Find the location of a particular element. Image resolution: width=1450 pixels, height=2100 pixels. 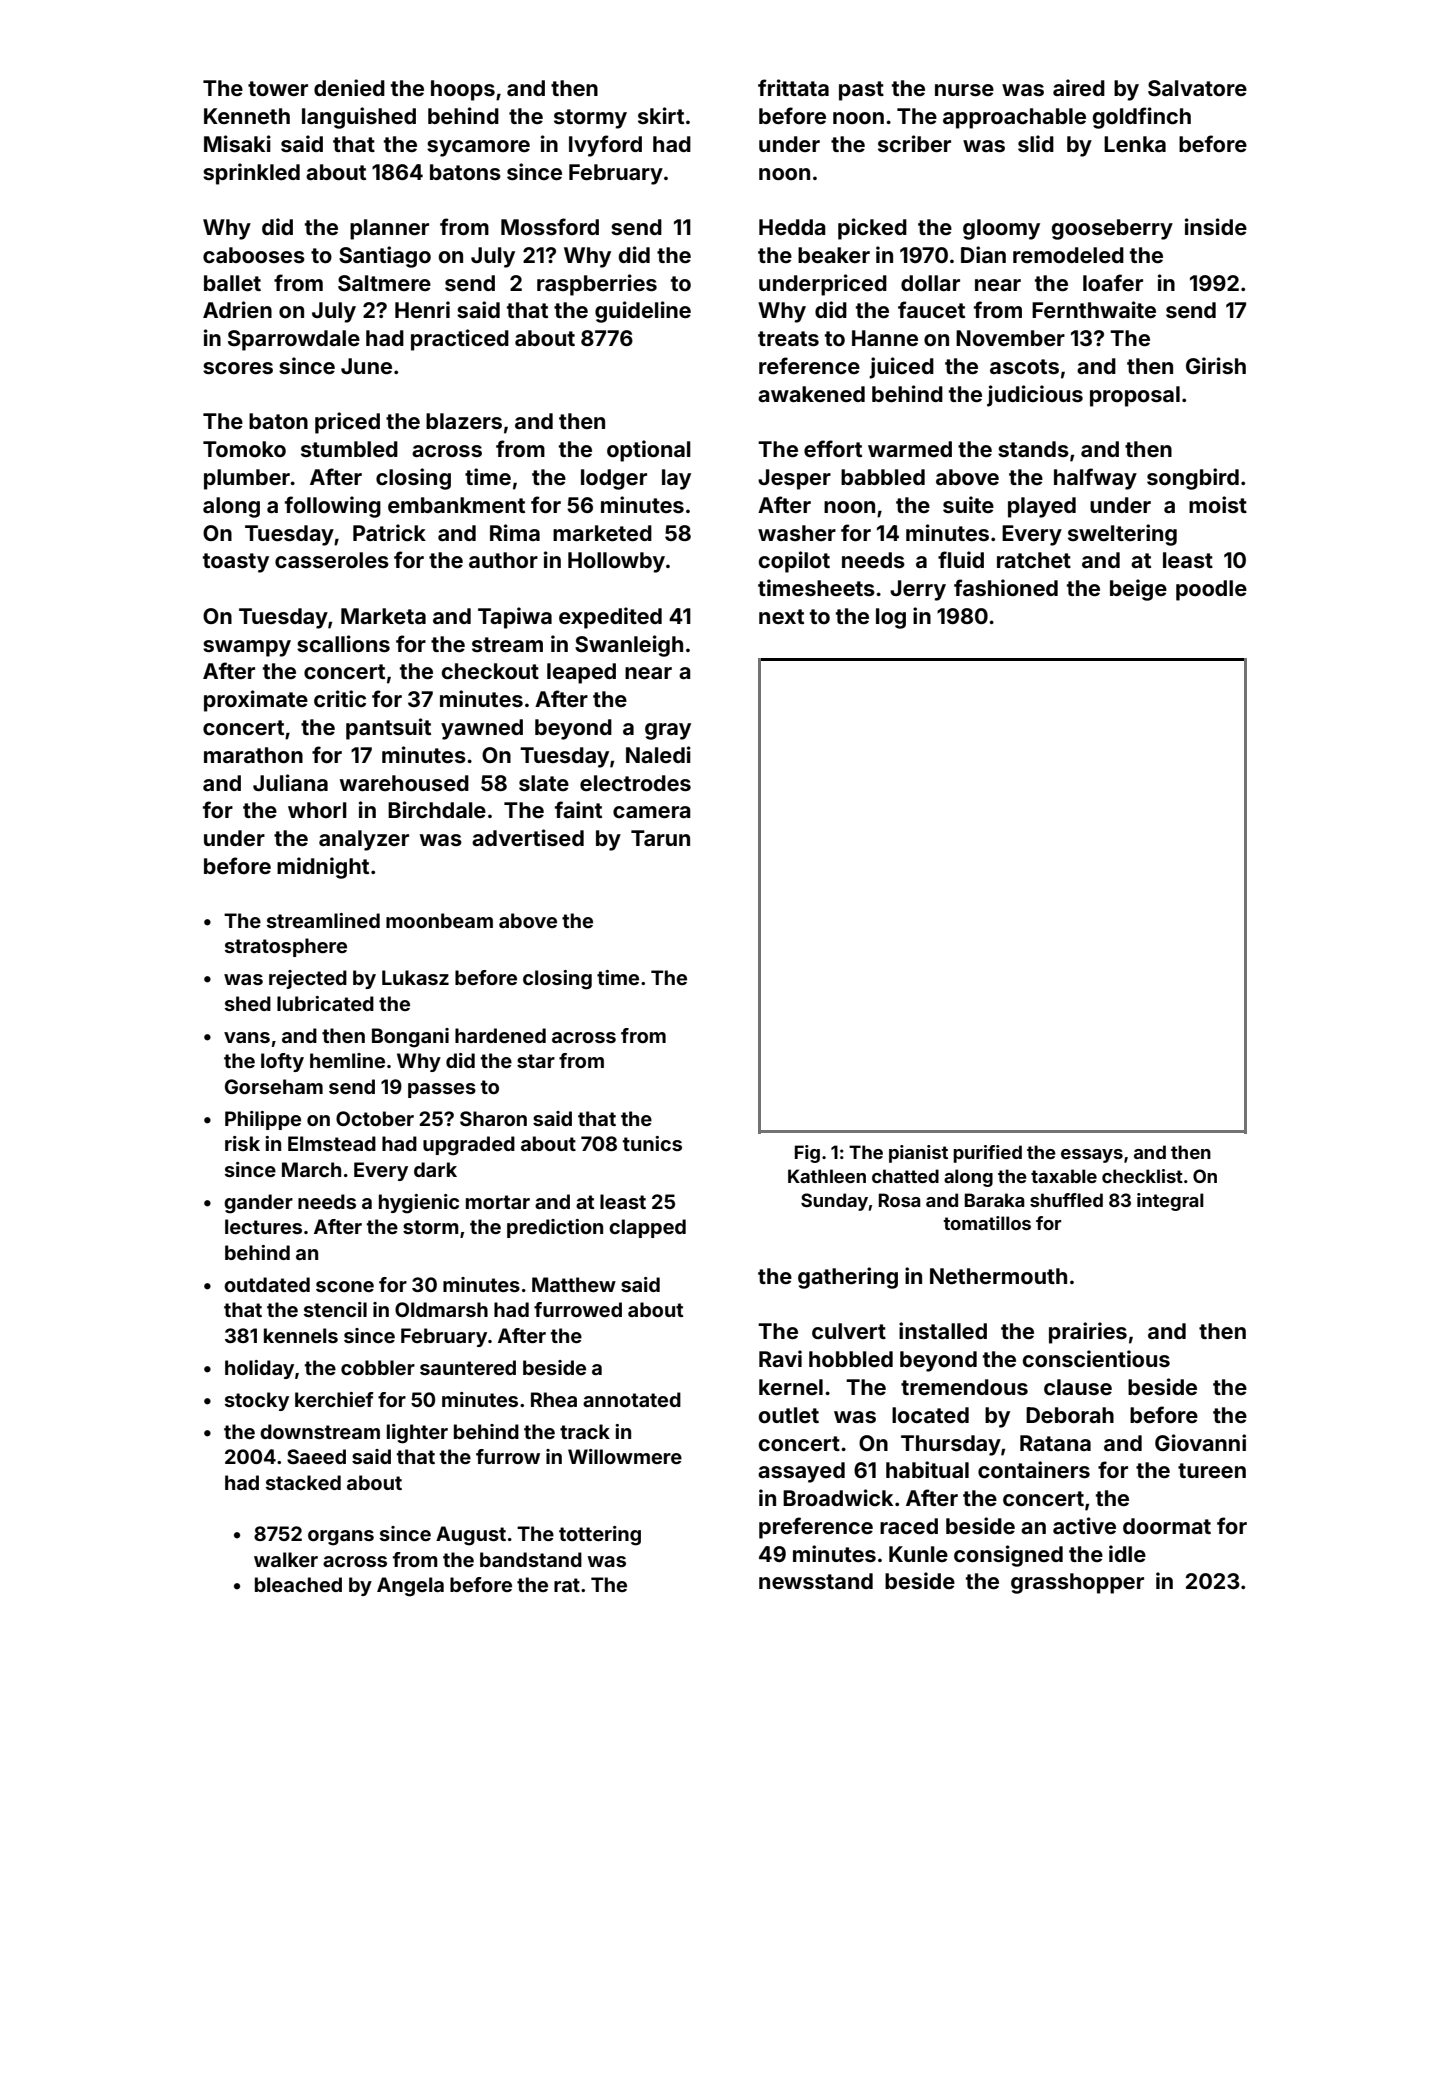

Angela is located at coordinates (410, 1587).
